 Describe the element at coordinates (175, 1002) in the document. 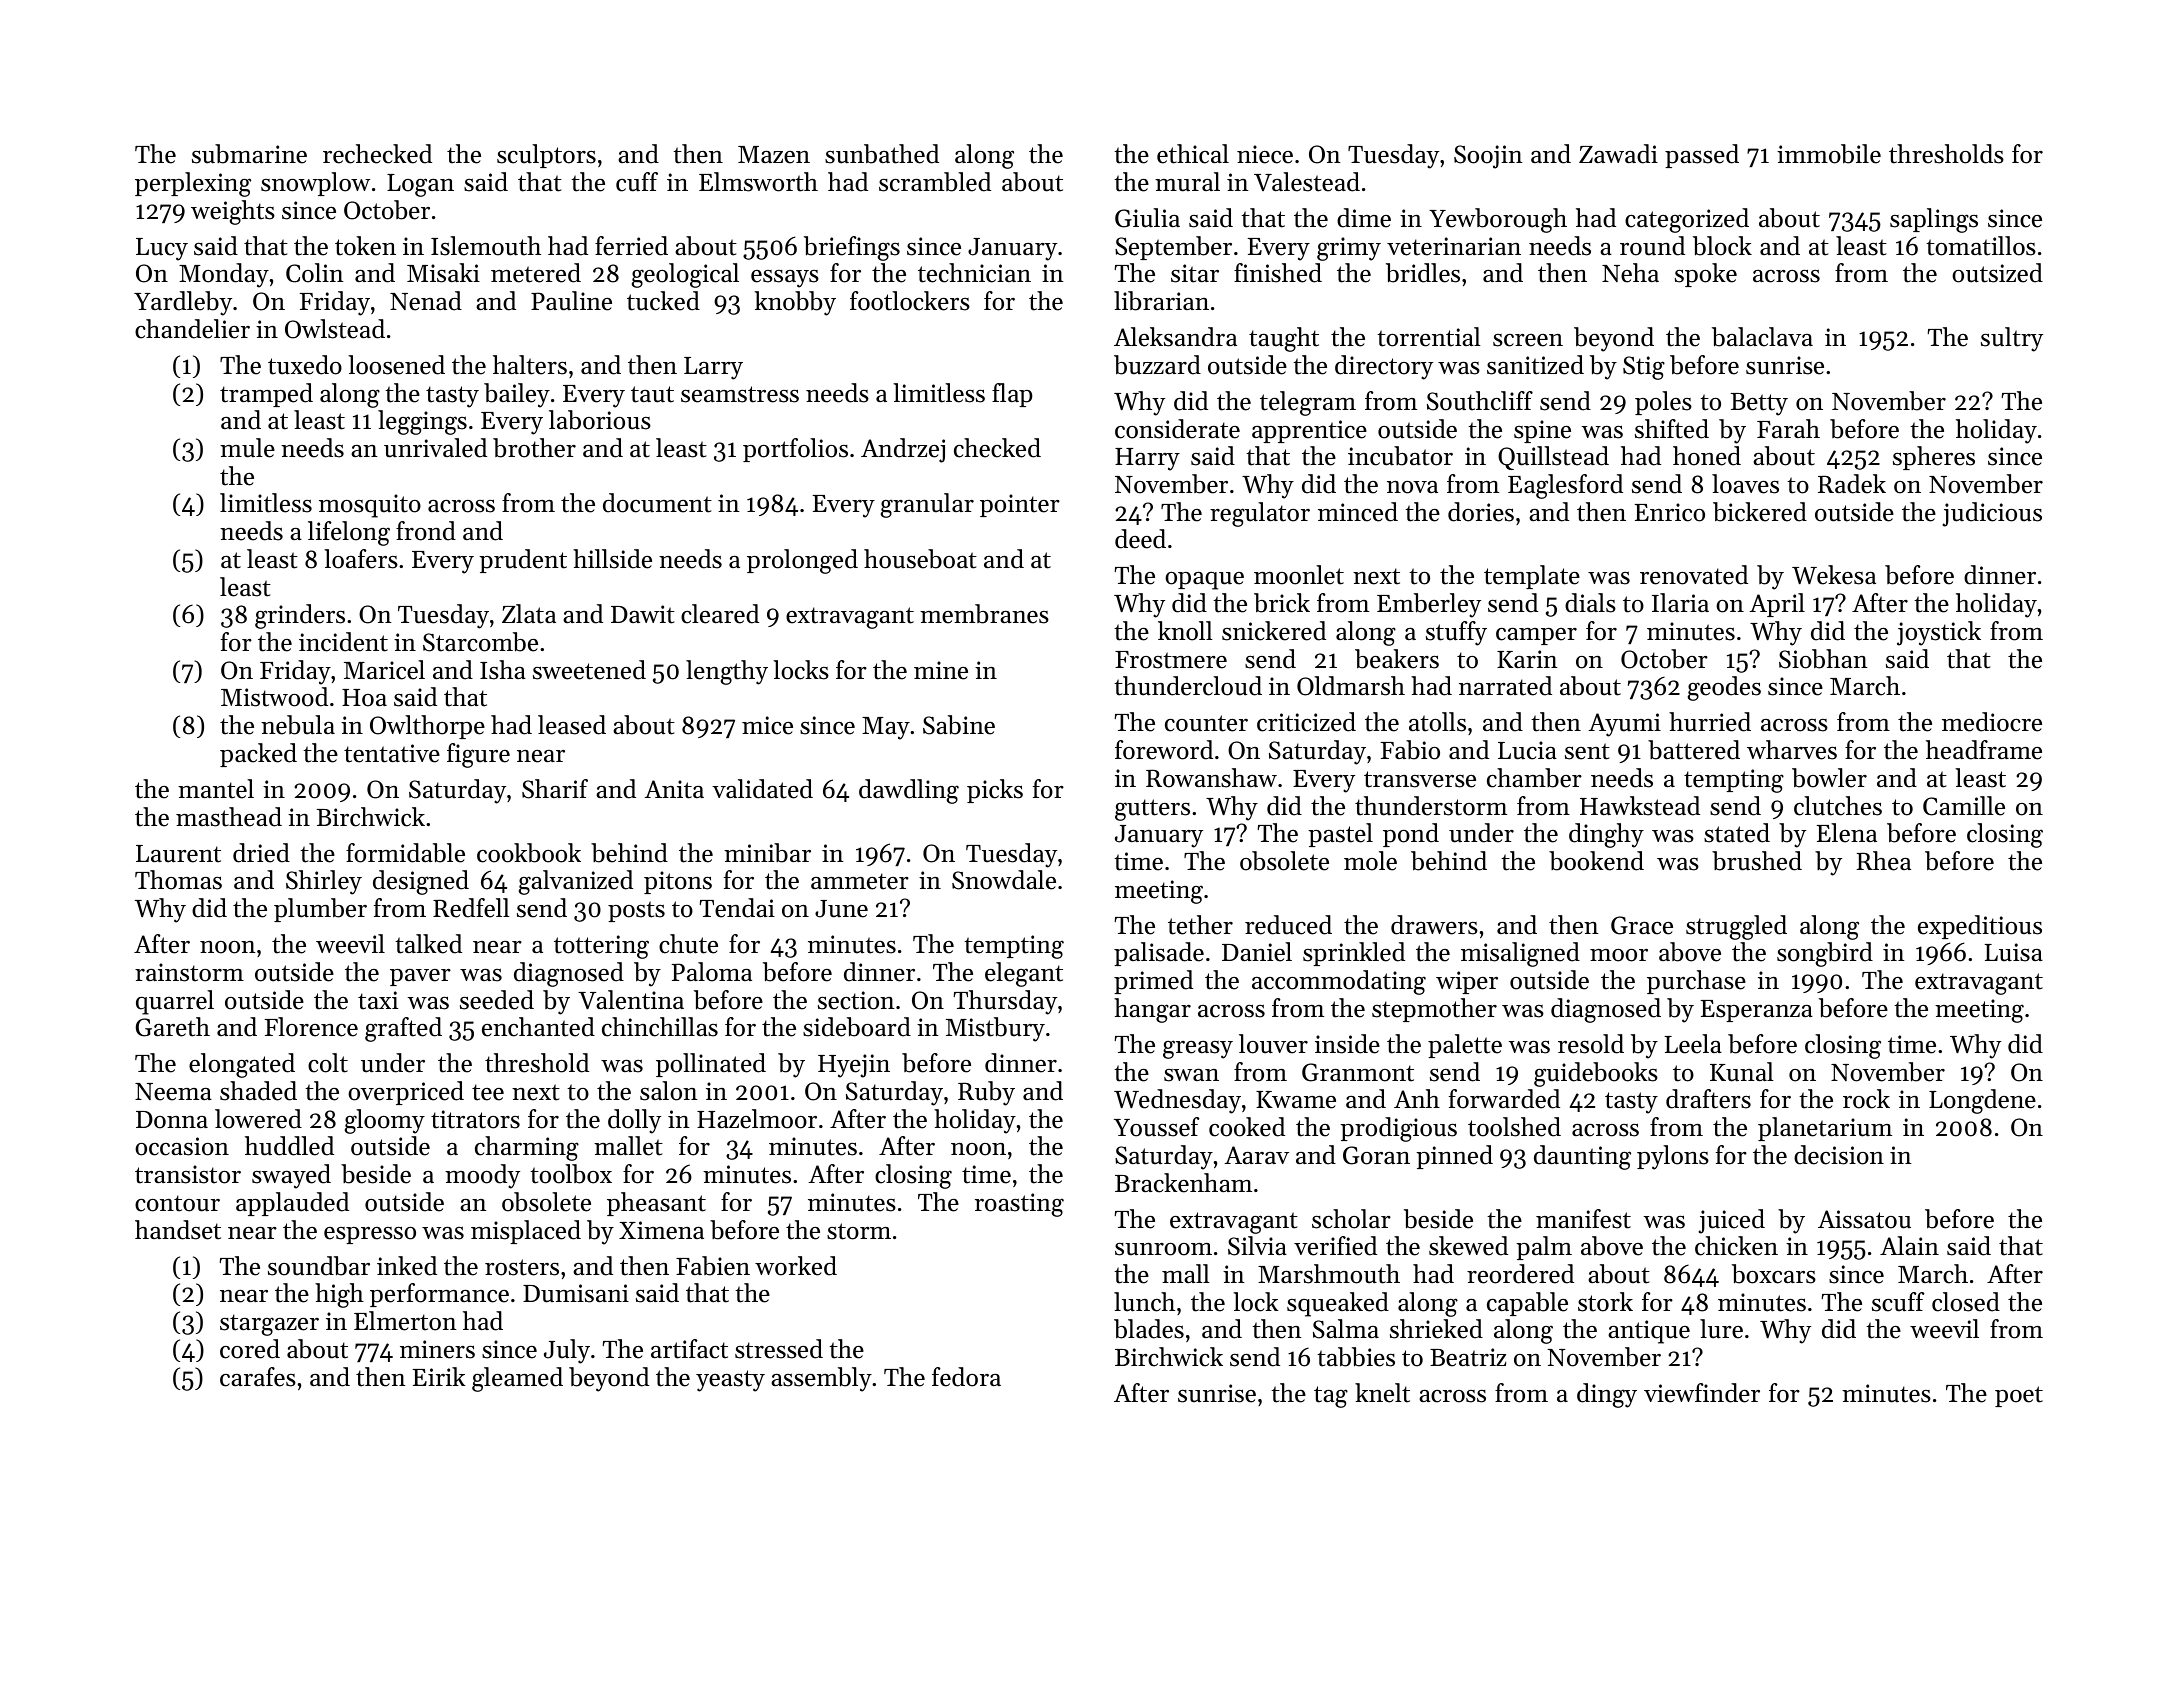

I see `quarrel` at that location.
